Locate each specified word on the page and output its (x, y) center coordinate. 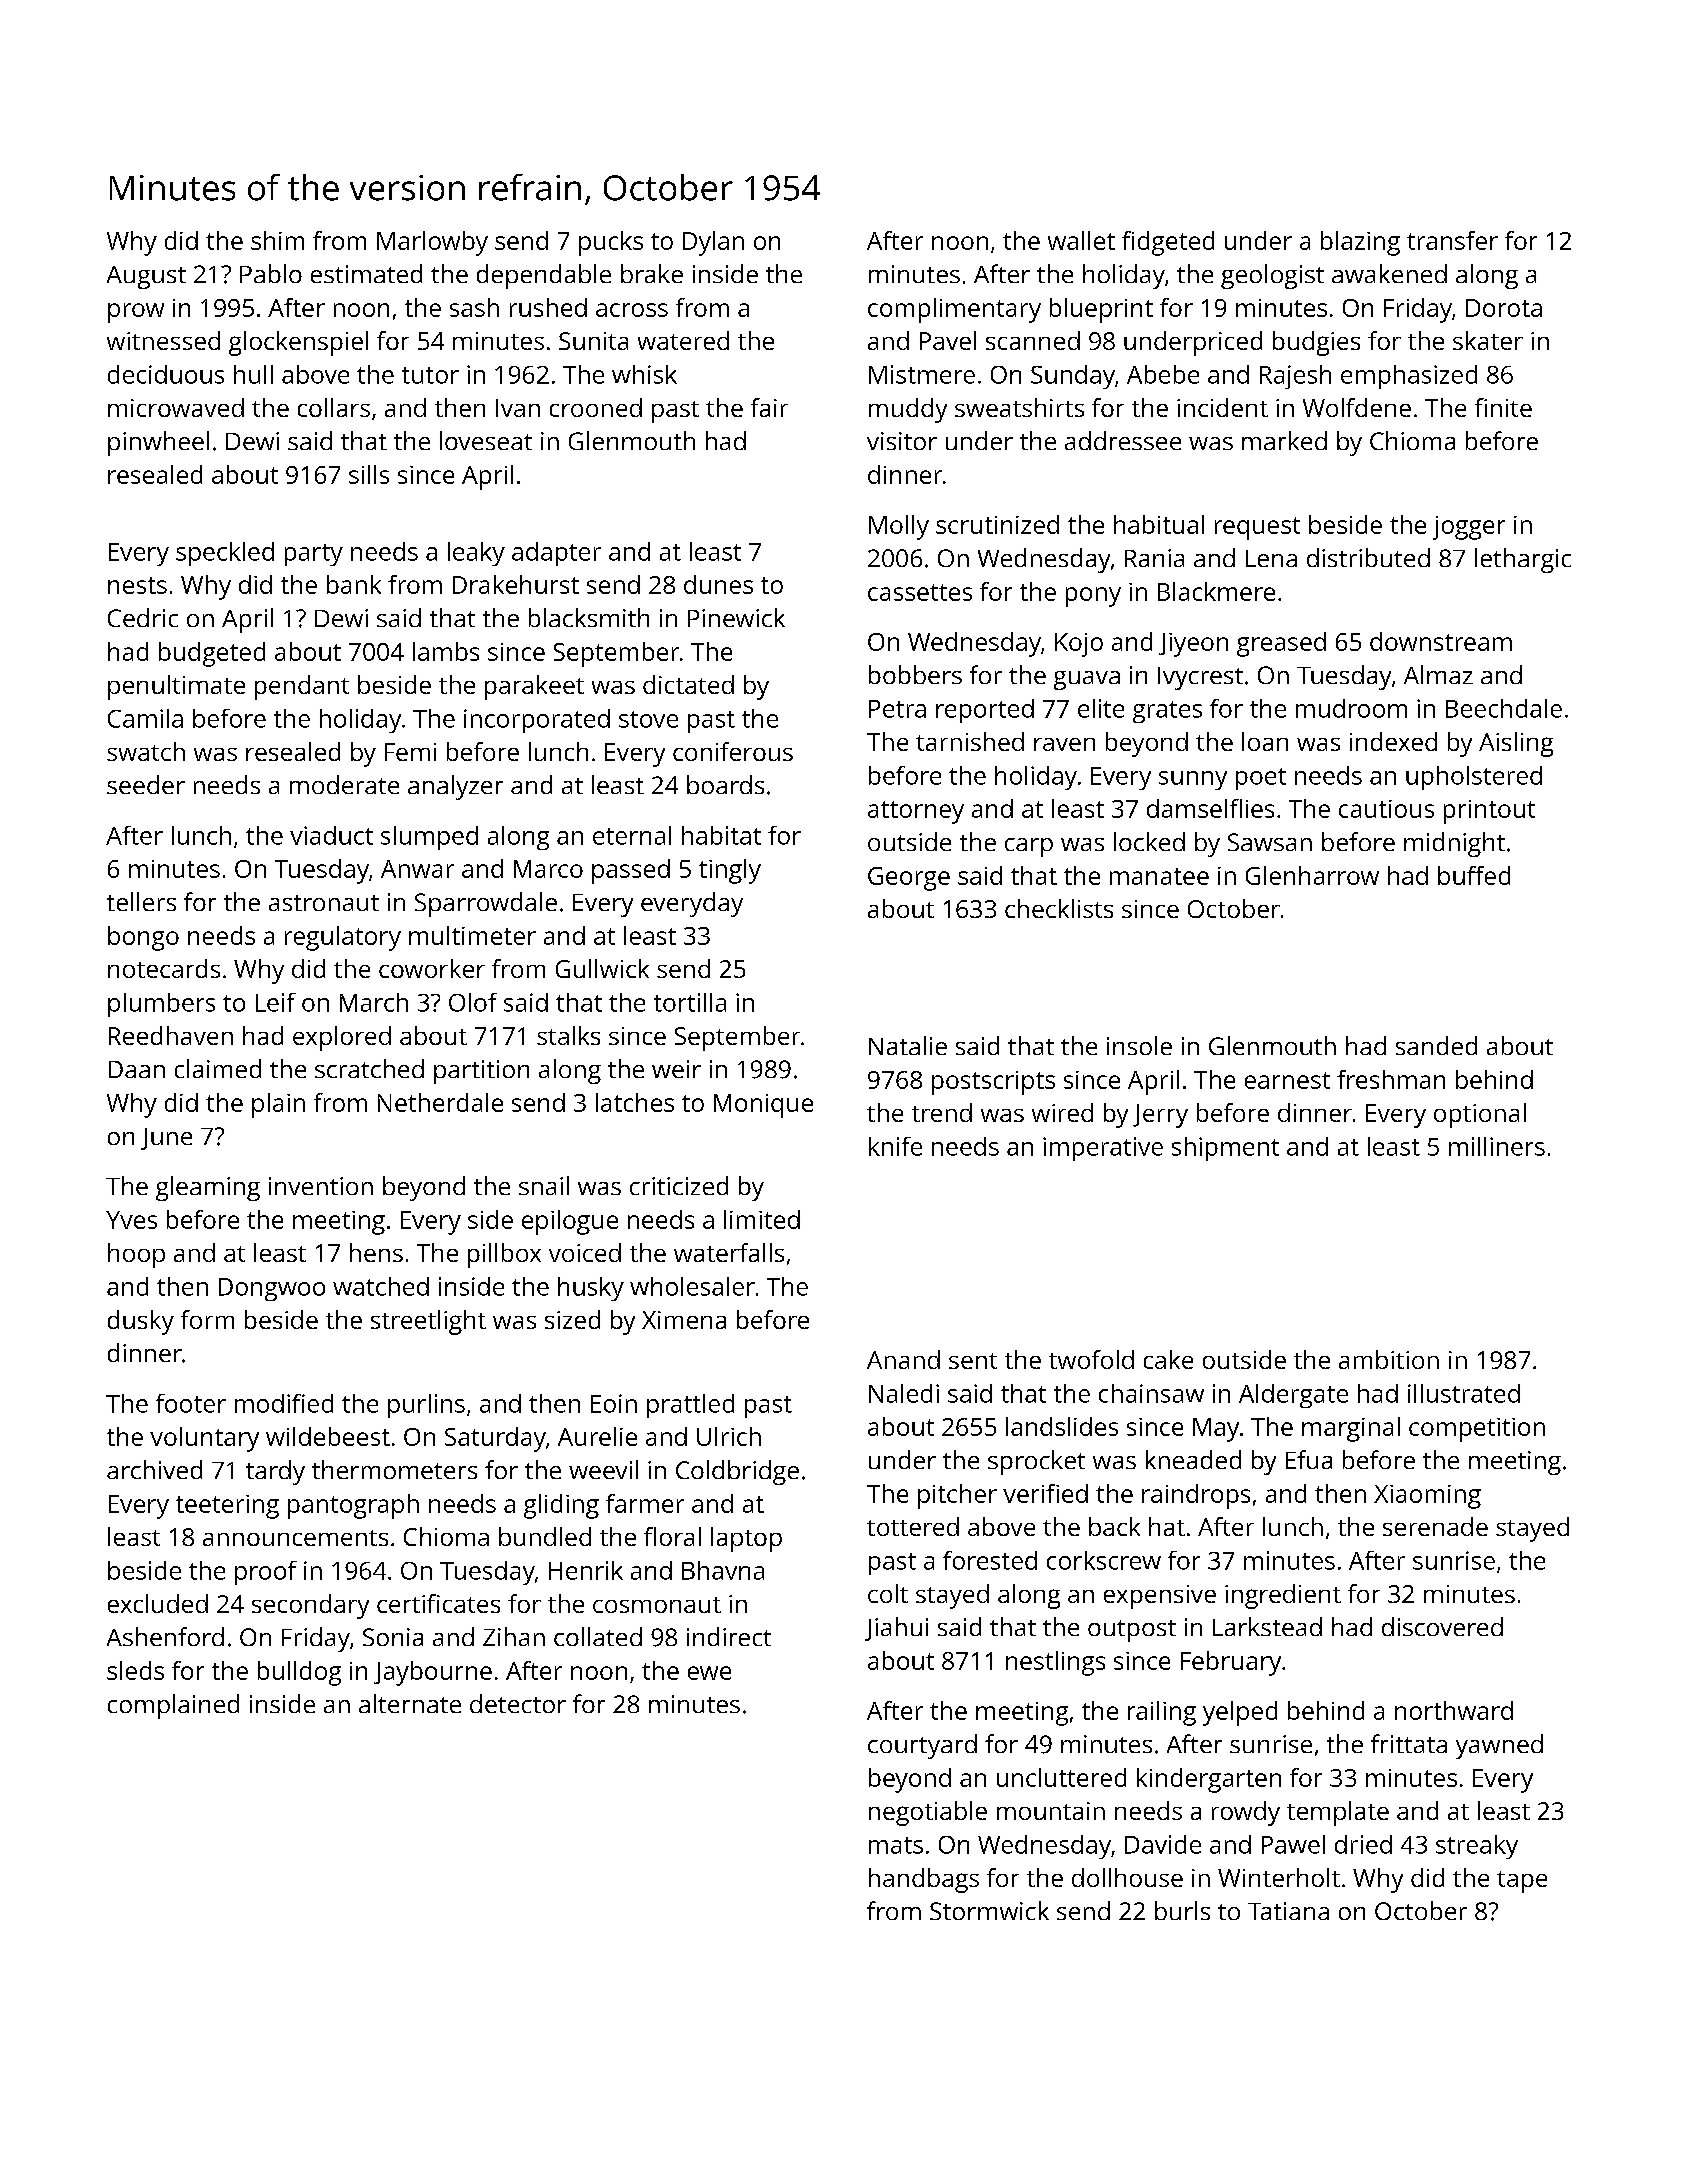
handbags (924, 1880)
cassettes (920, 592)
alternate (410, 1703)
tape (1522, 1882)
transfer (1452, 240)
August (146, 277)
